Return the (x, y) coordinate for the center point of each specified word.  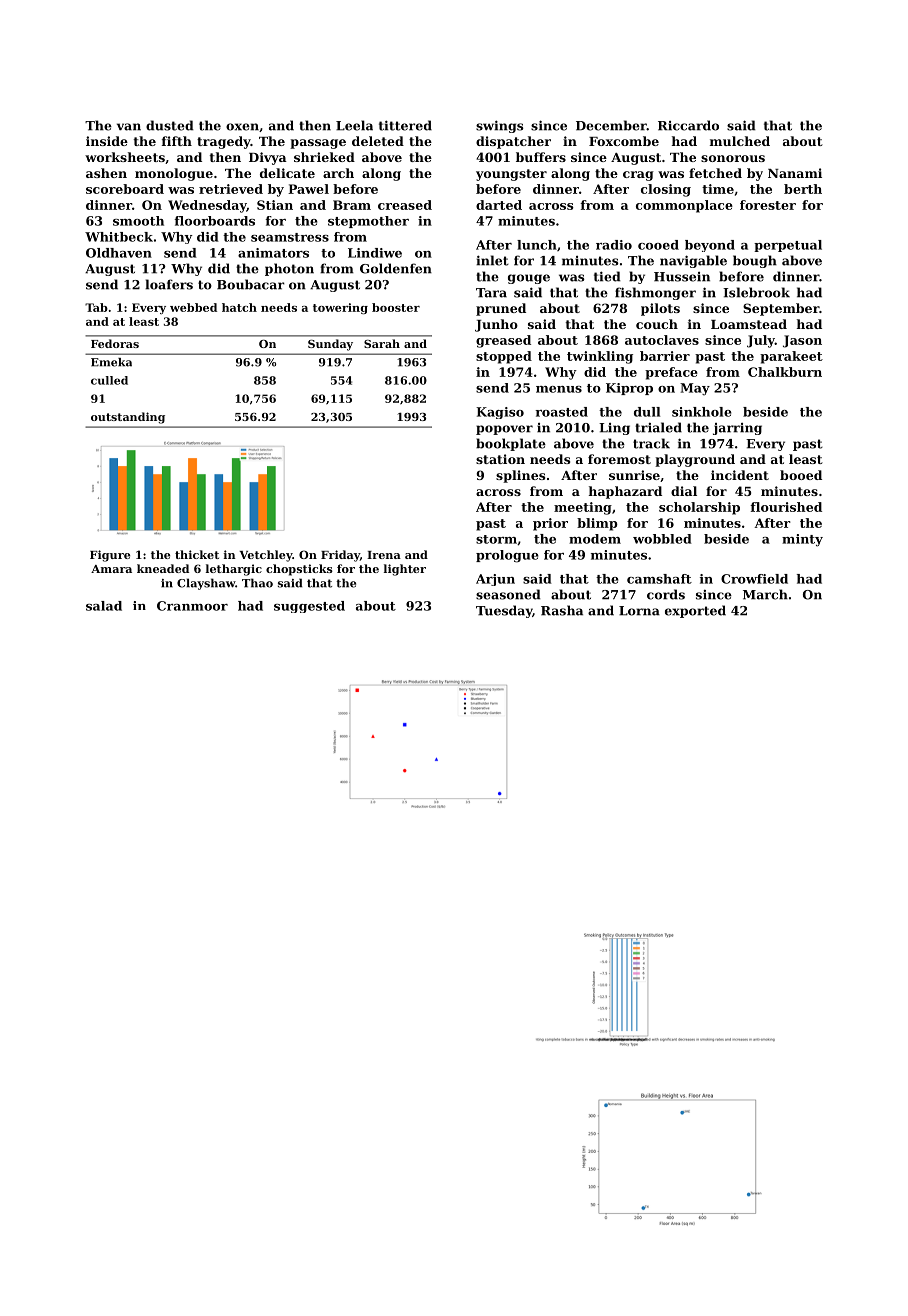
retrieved (231, 189)
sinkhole (702, 412)
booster (396, 307)
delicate (287, 173)
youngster (511, 175)
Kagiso (500, 413)
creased (405, 205)
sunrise (634, 475)
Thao (257, 583)
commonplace (684, 206)
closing (666, 190)
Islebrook (756, 292)
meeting (583, 508)
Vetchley (265, 556)
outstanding (128, 418)
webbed (193, 307)
